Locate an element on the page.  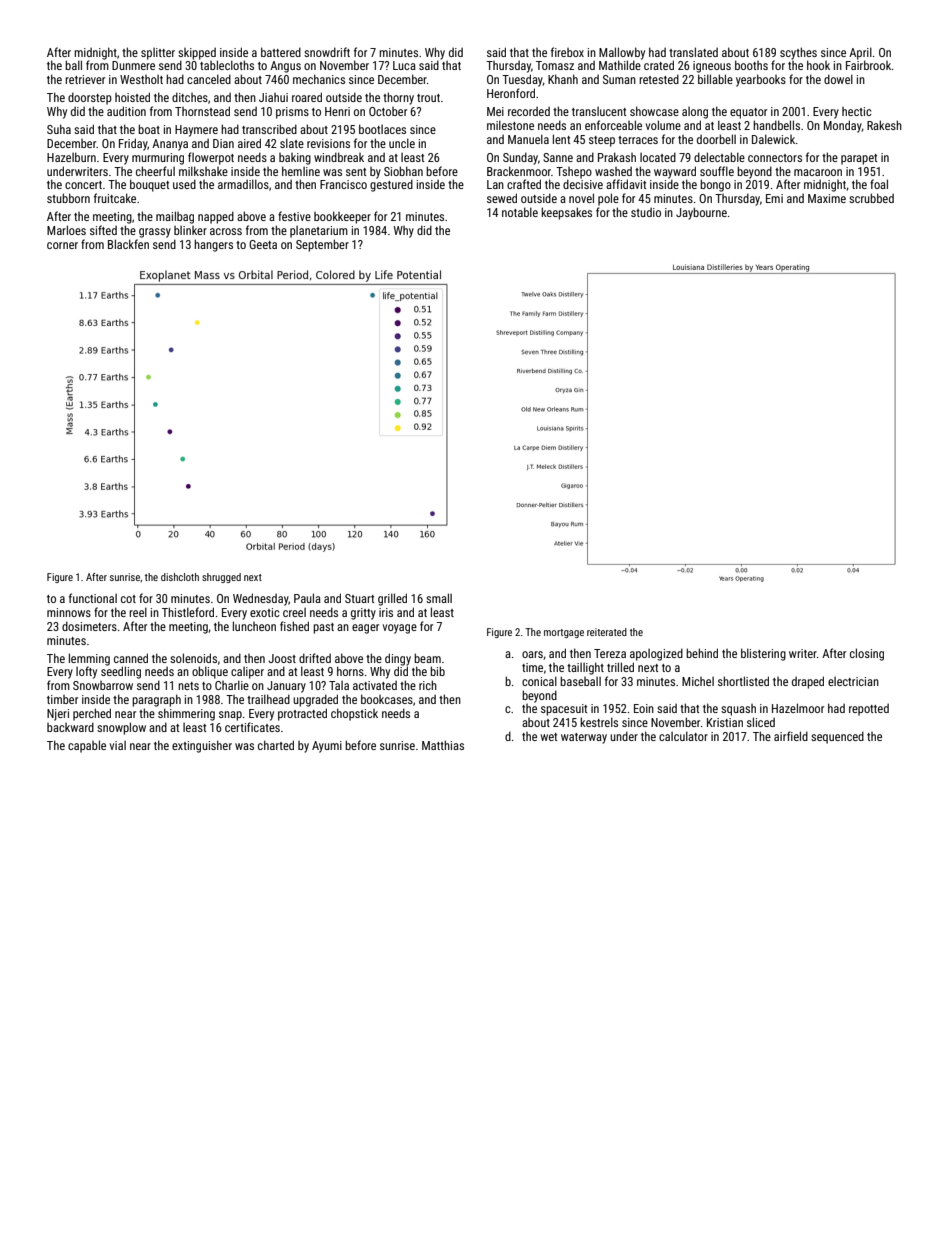
battered is located at coordinates (281, 52).
